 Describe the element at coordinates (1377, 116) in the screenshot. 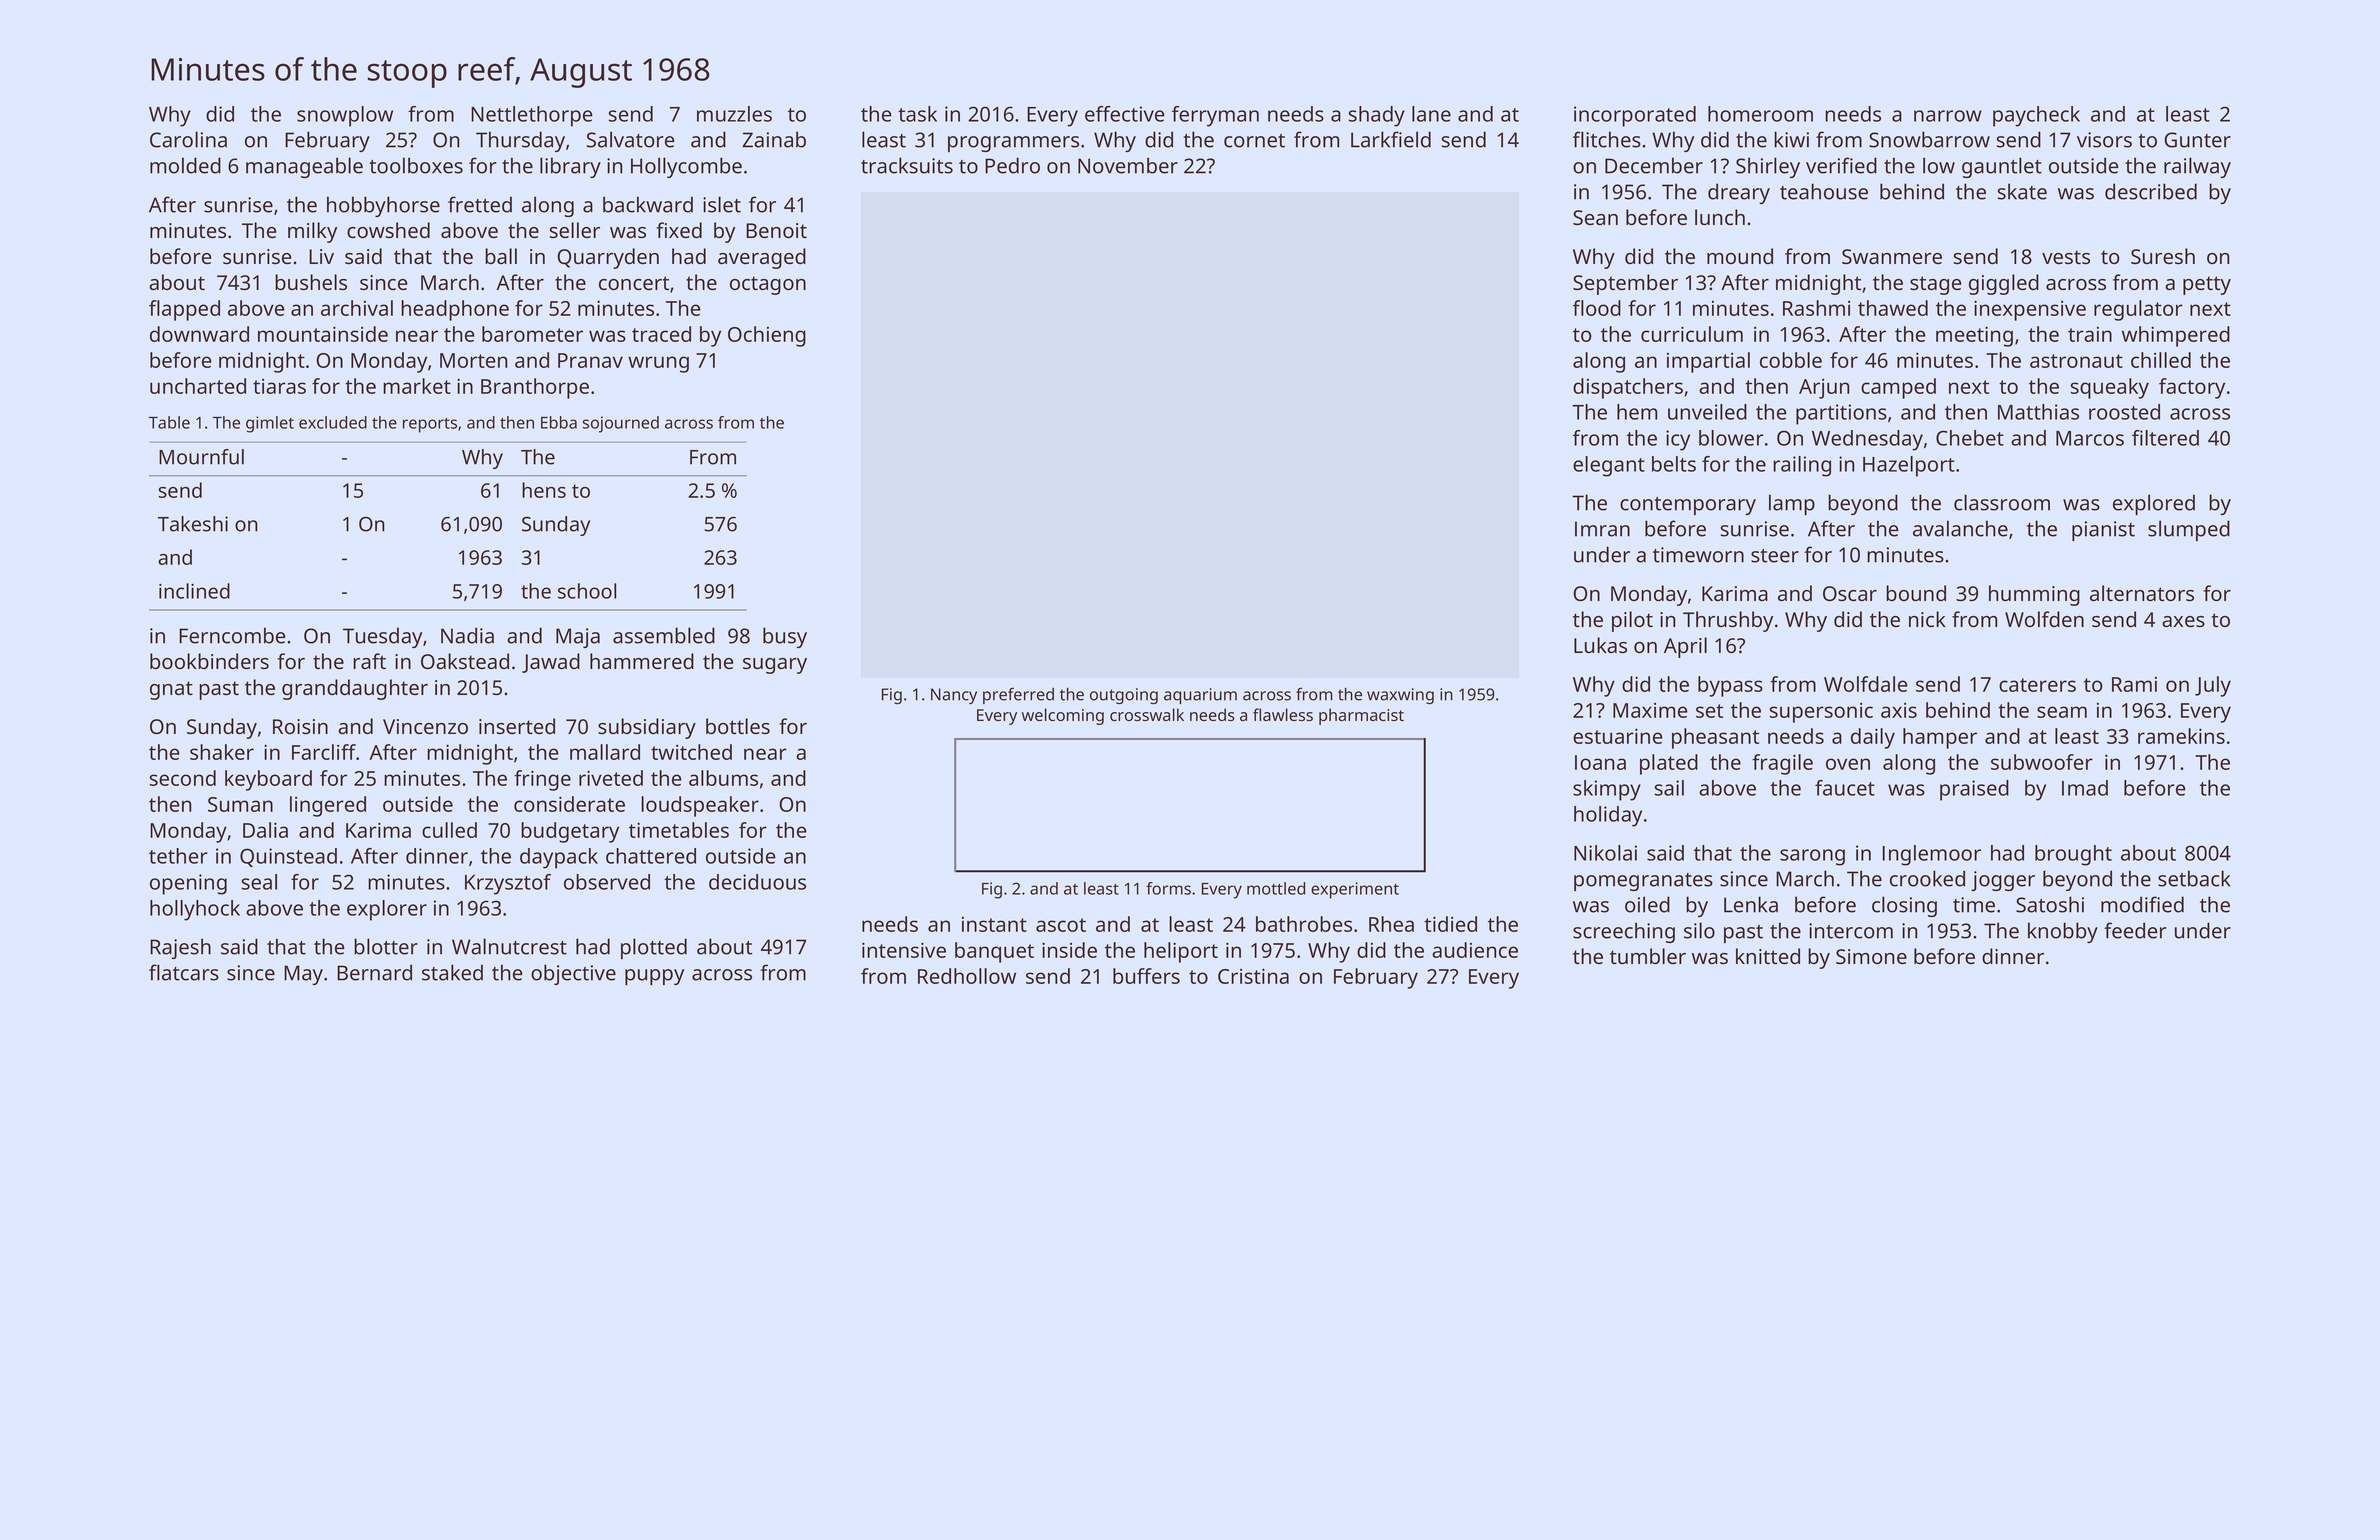

I see `shady` at that location.
